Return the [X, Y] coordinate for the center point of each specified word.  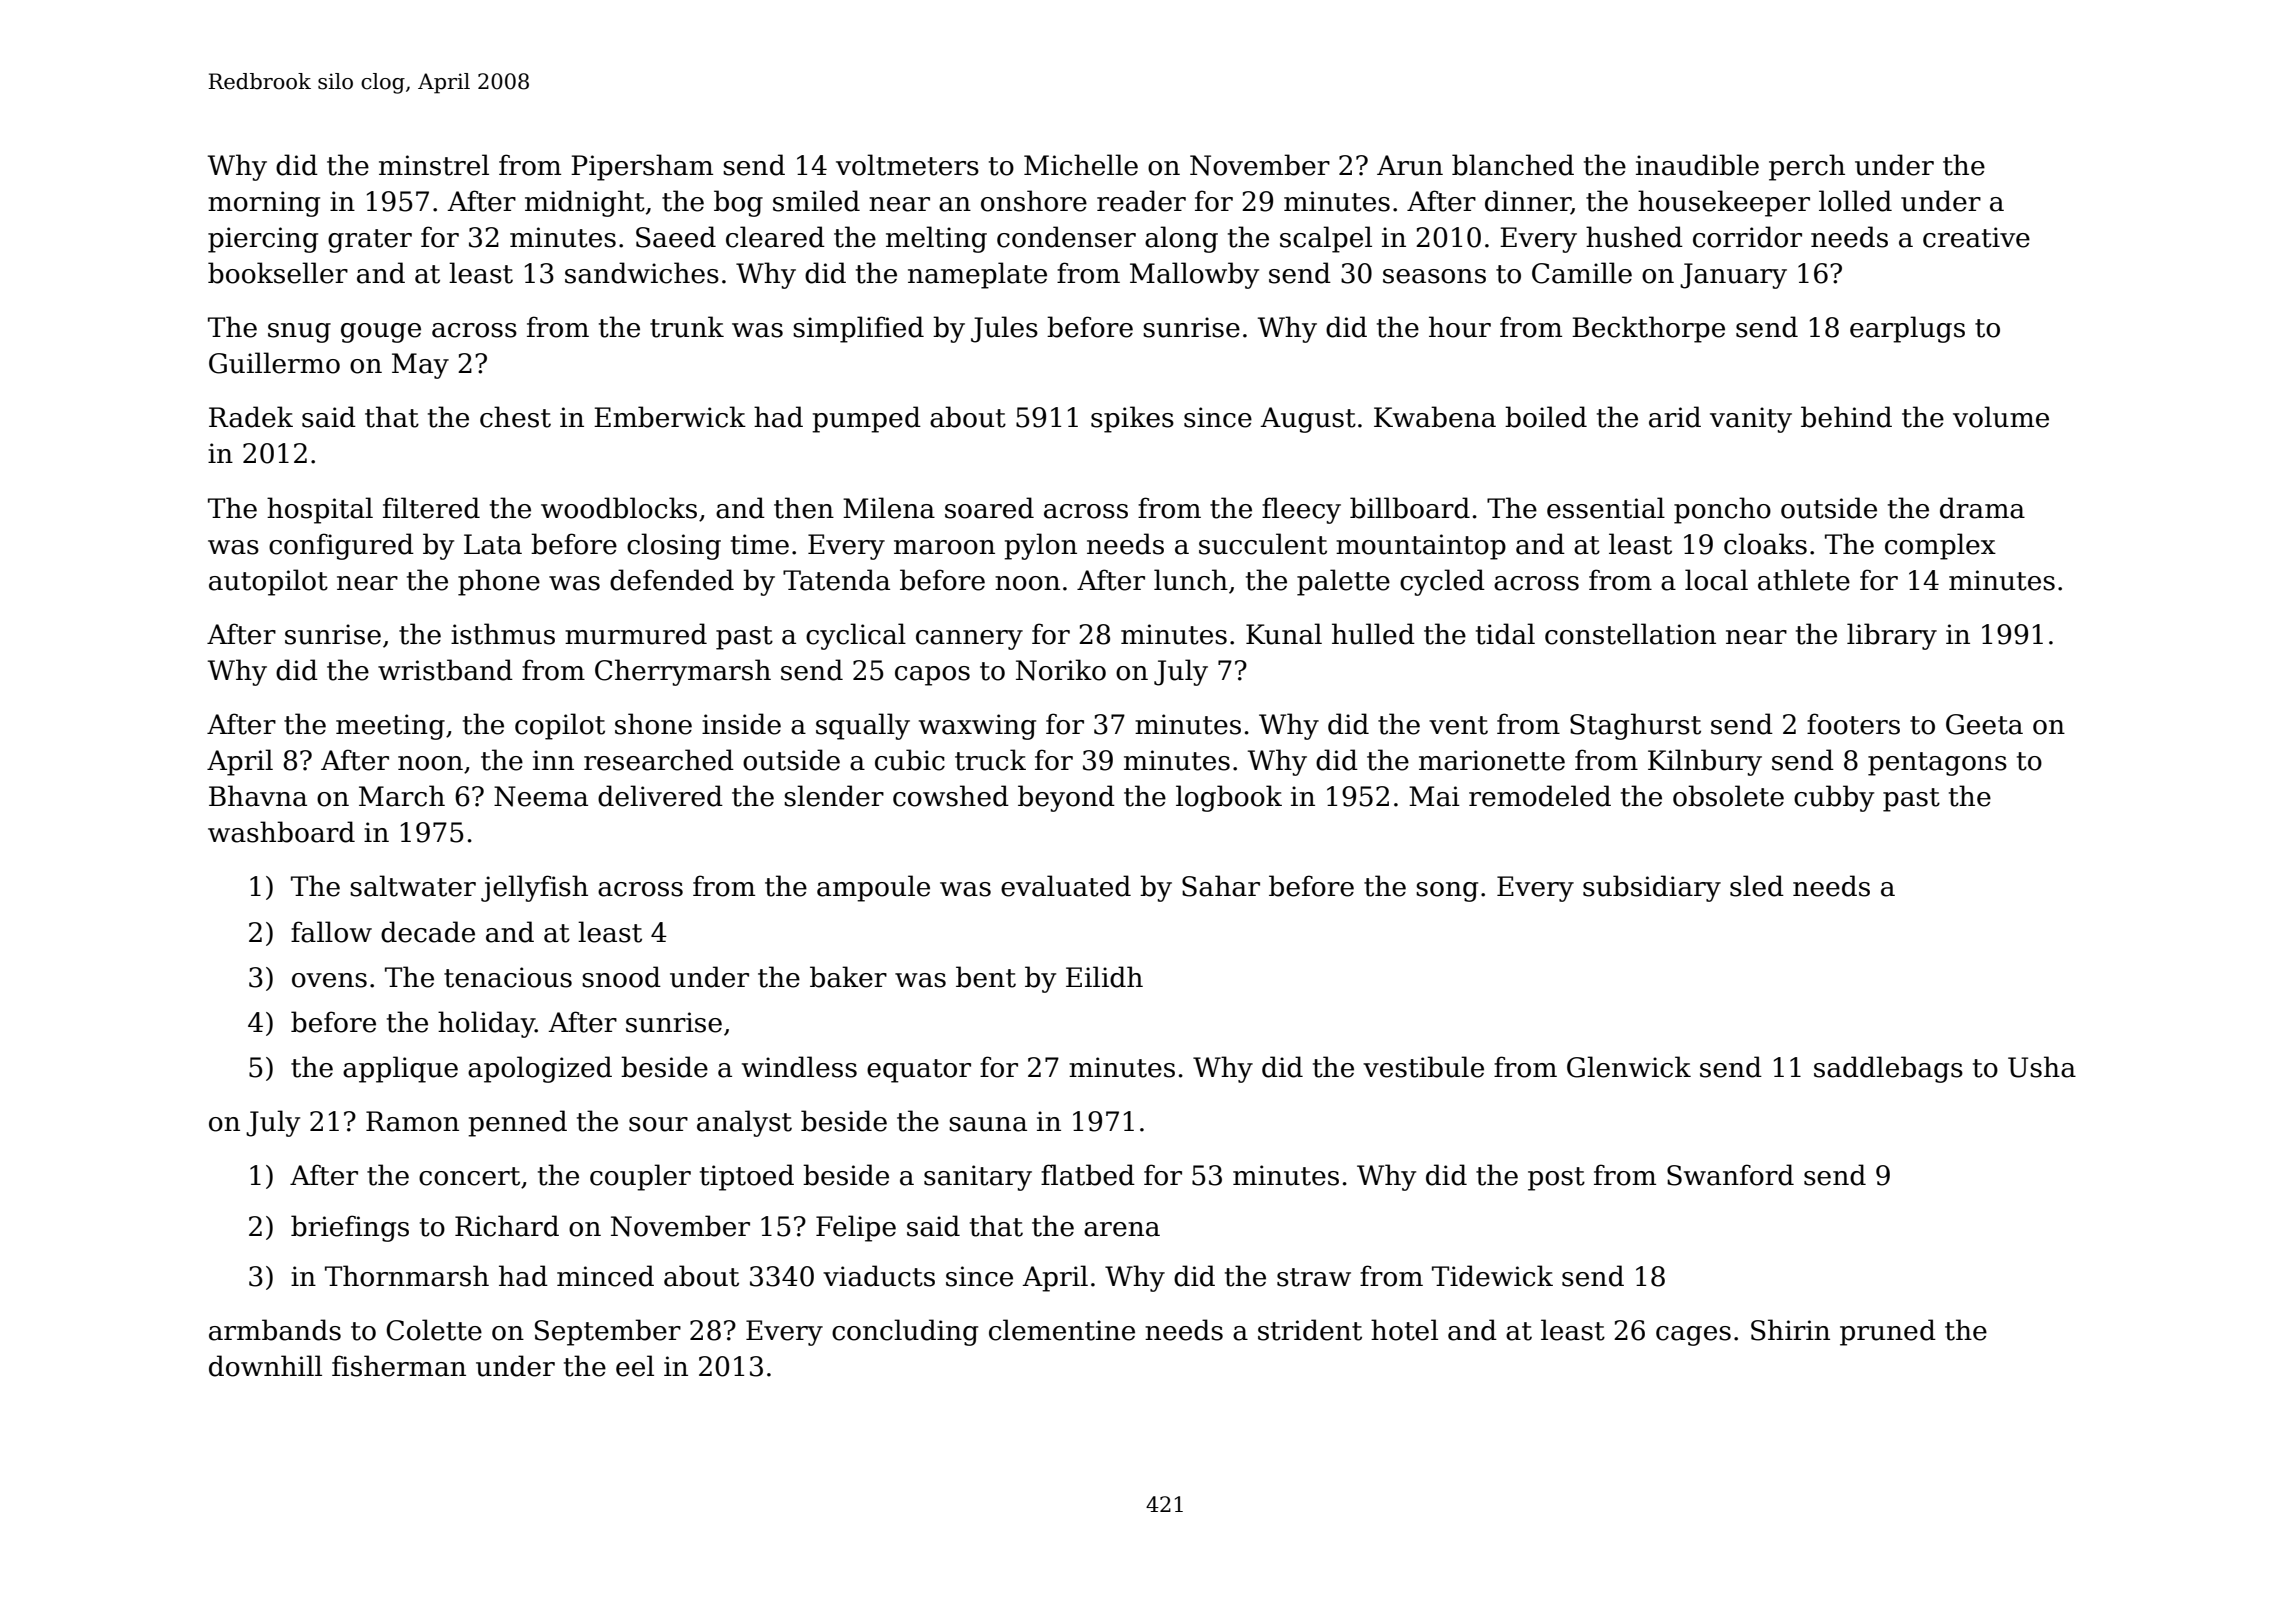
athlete [1804, 580]
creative [1976, 237]
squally [863, 726]
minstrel [434, 165]
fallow [331, 932]
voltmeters [907, 165]
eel [635, 1366]
